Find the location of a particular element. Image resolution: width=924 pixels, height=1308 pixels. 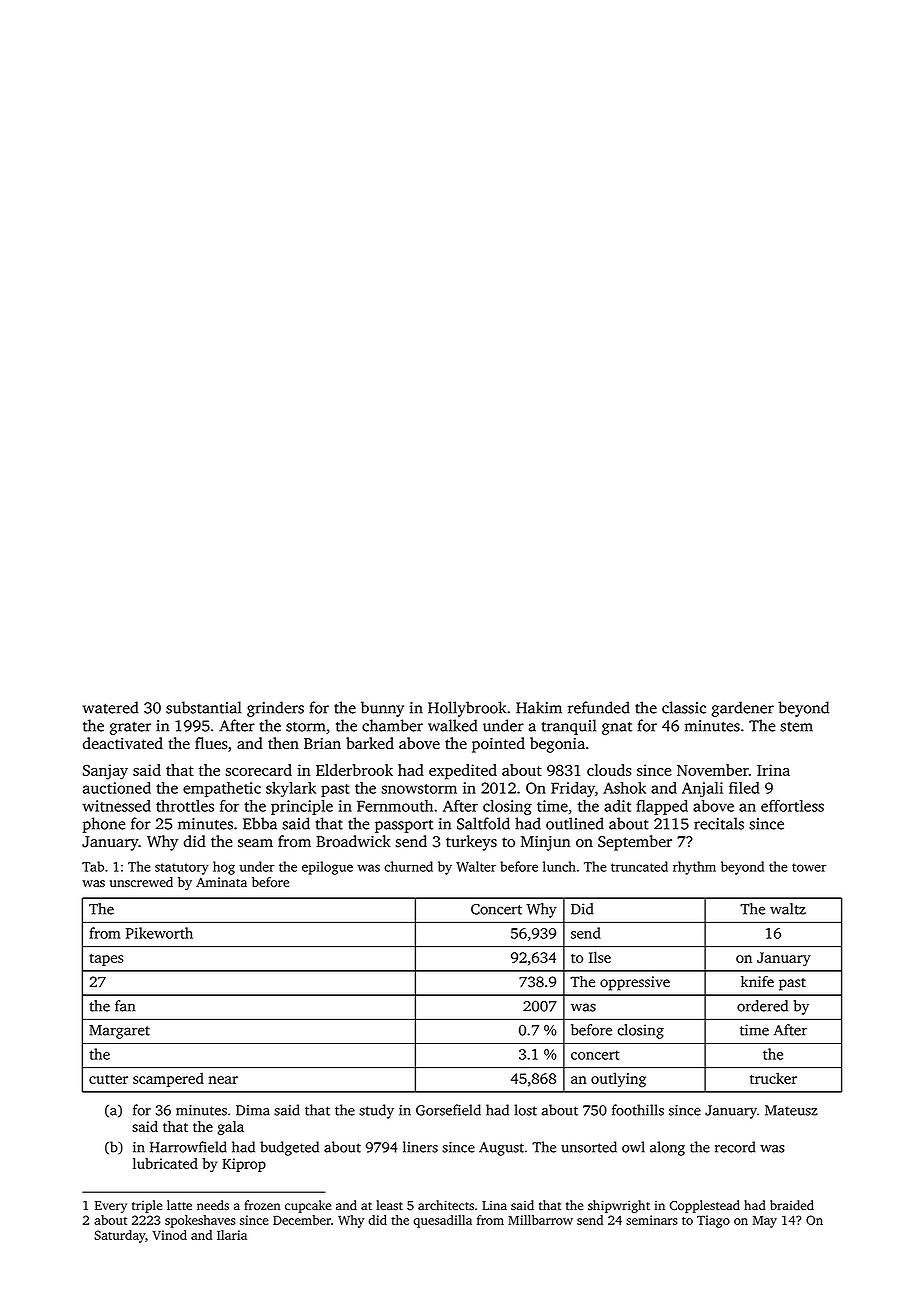

bunny is located at coordinates (382, 709).
